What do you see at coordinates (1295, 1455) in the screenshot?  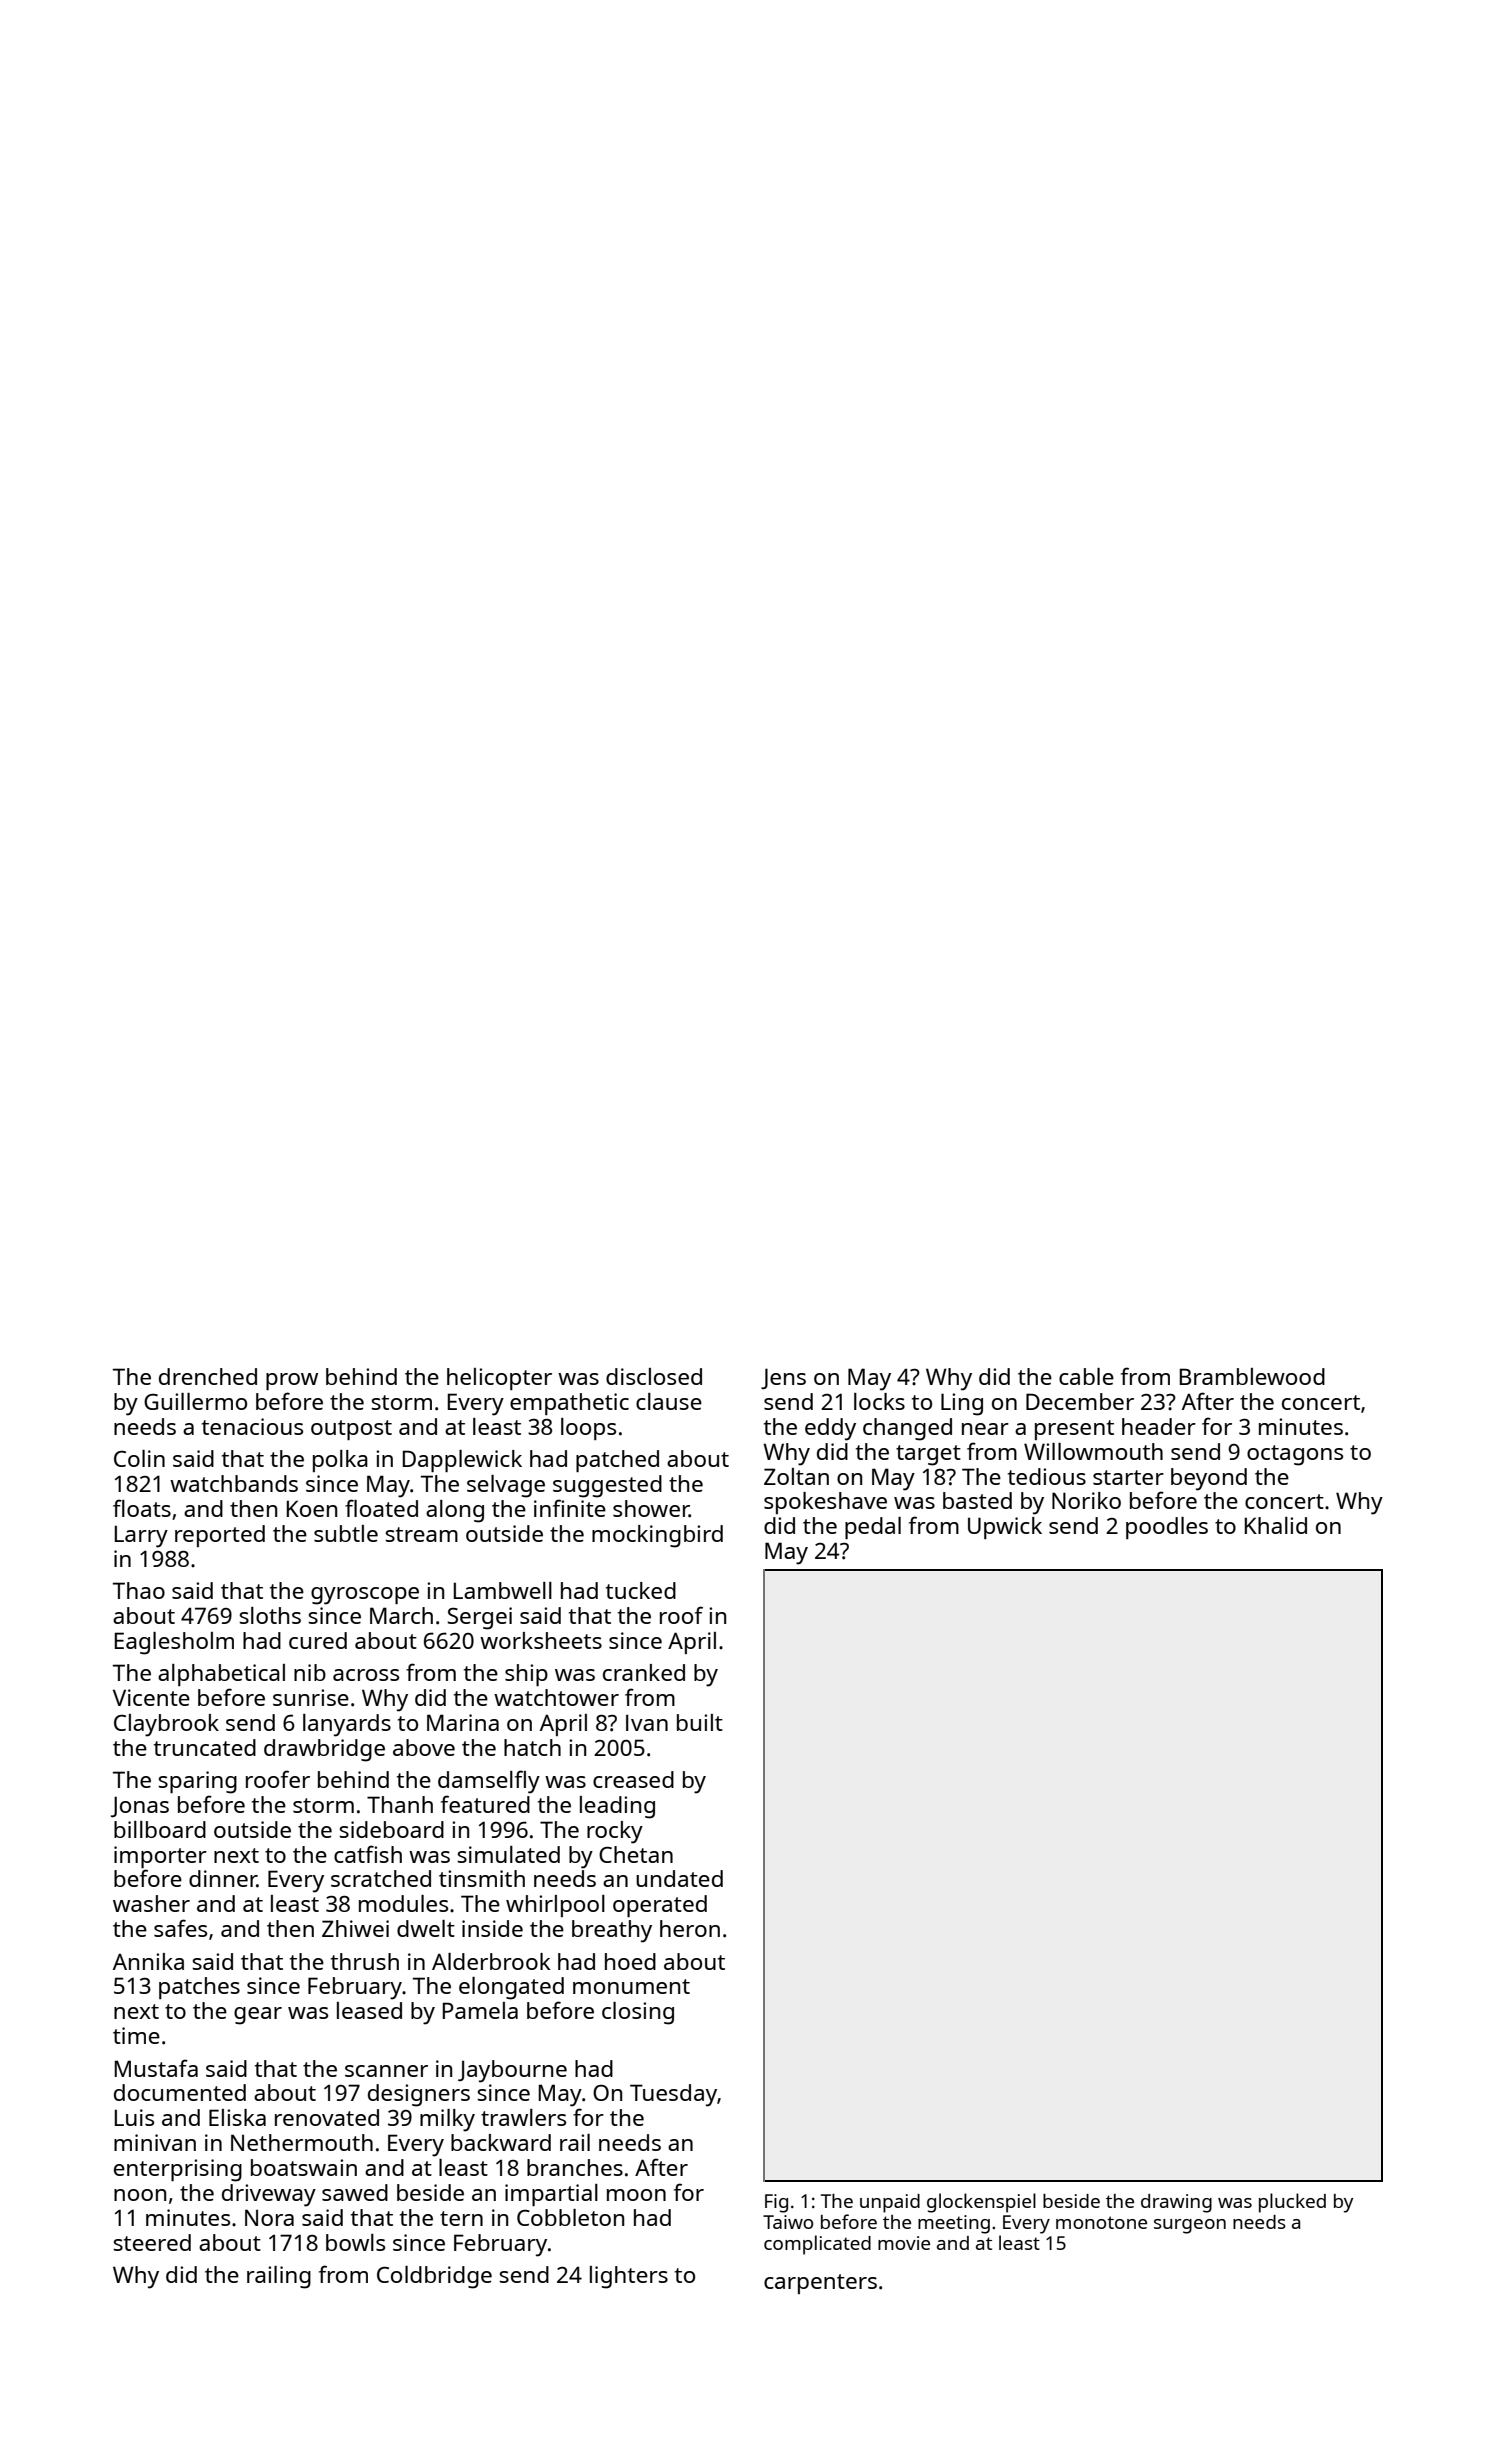 I see `octagons` at bounding box center [1295, 1455].
